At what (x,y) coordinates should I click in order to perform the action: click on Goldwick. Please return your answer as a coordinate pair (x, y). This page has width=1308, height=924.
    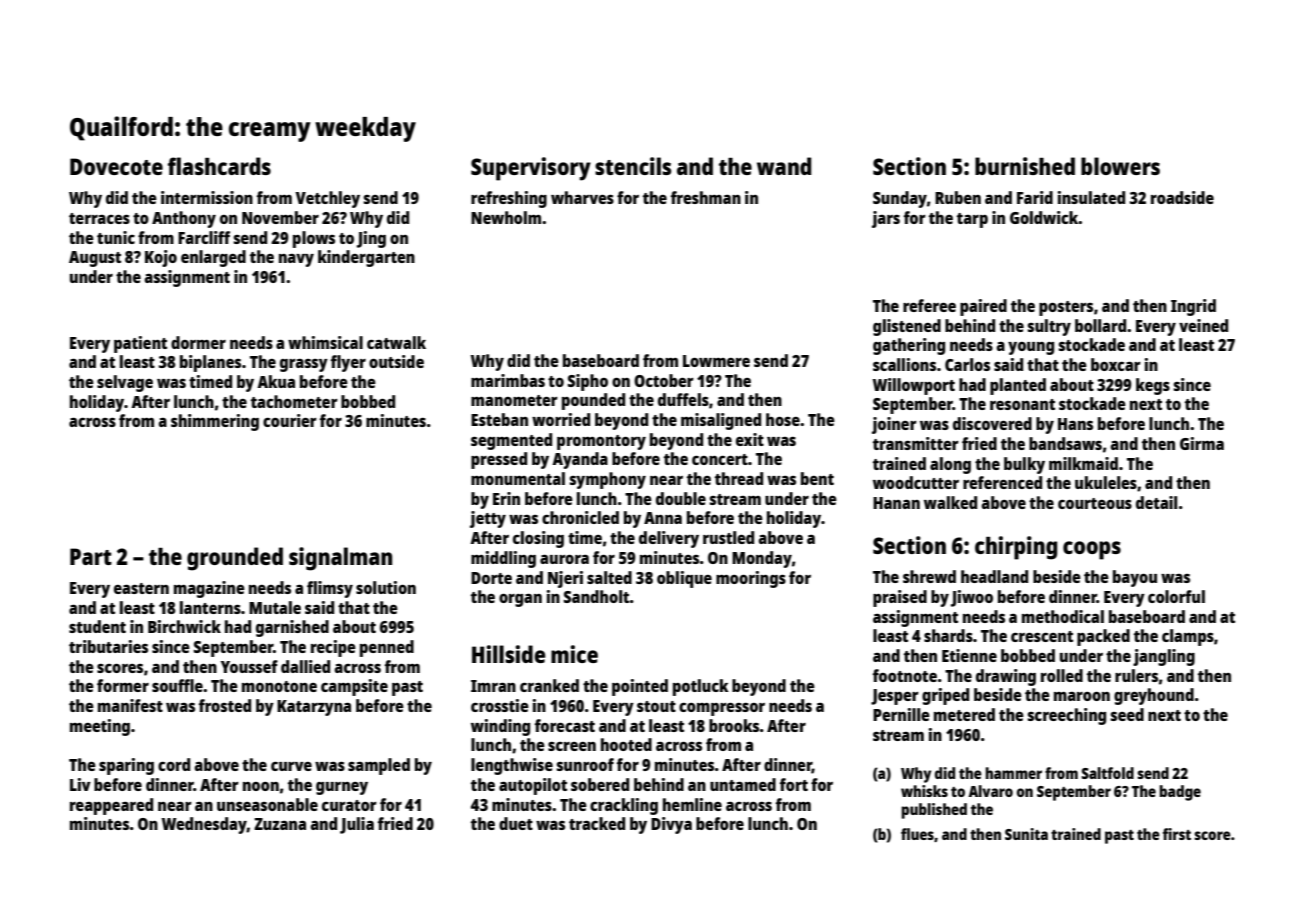
    Looking at the image, I should click on (1044, 217).
